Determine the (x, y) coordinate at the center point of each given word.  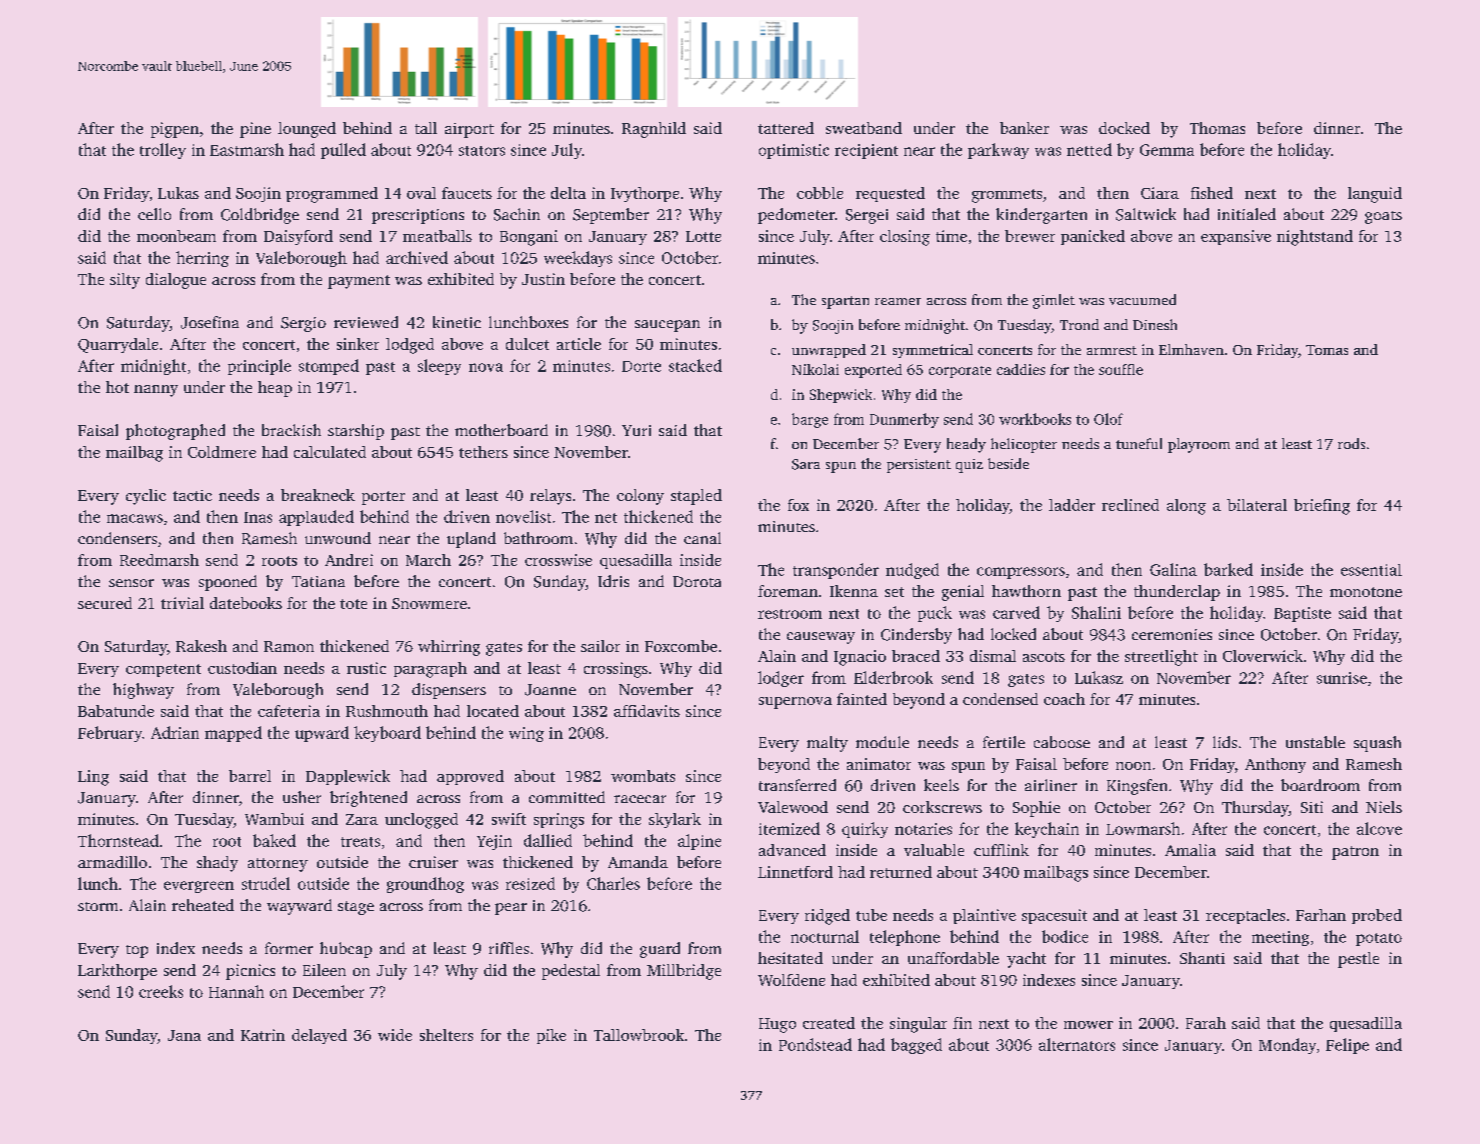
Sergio (303, 324)
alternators (1077, 1044)
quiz (969, 466)
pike (551, 1036)
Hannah (236, 991)
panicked (1093, 237)
